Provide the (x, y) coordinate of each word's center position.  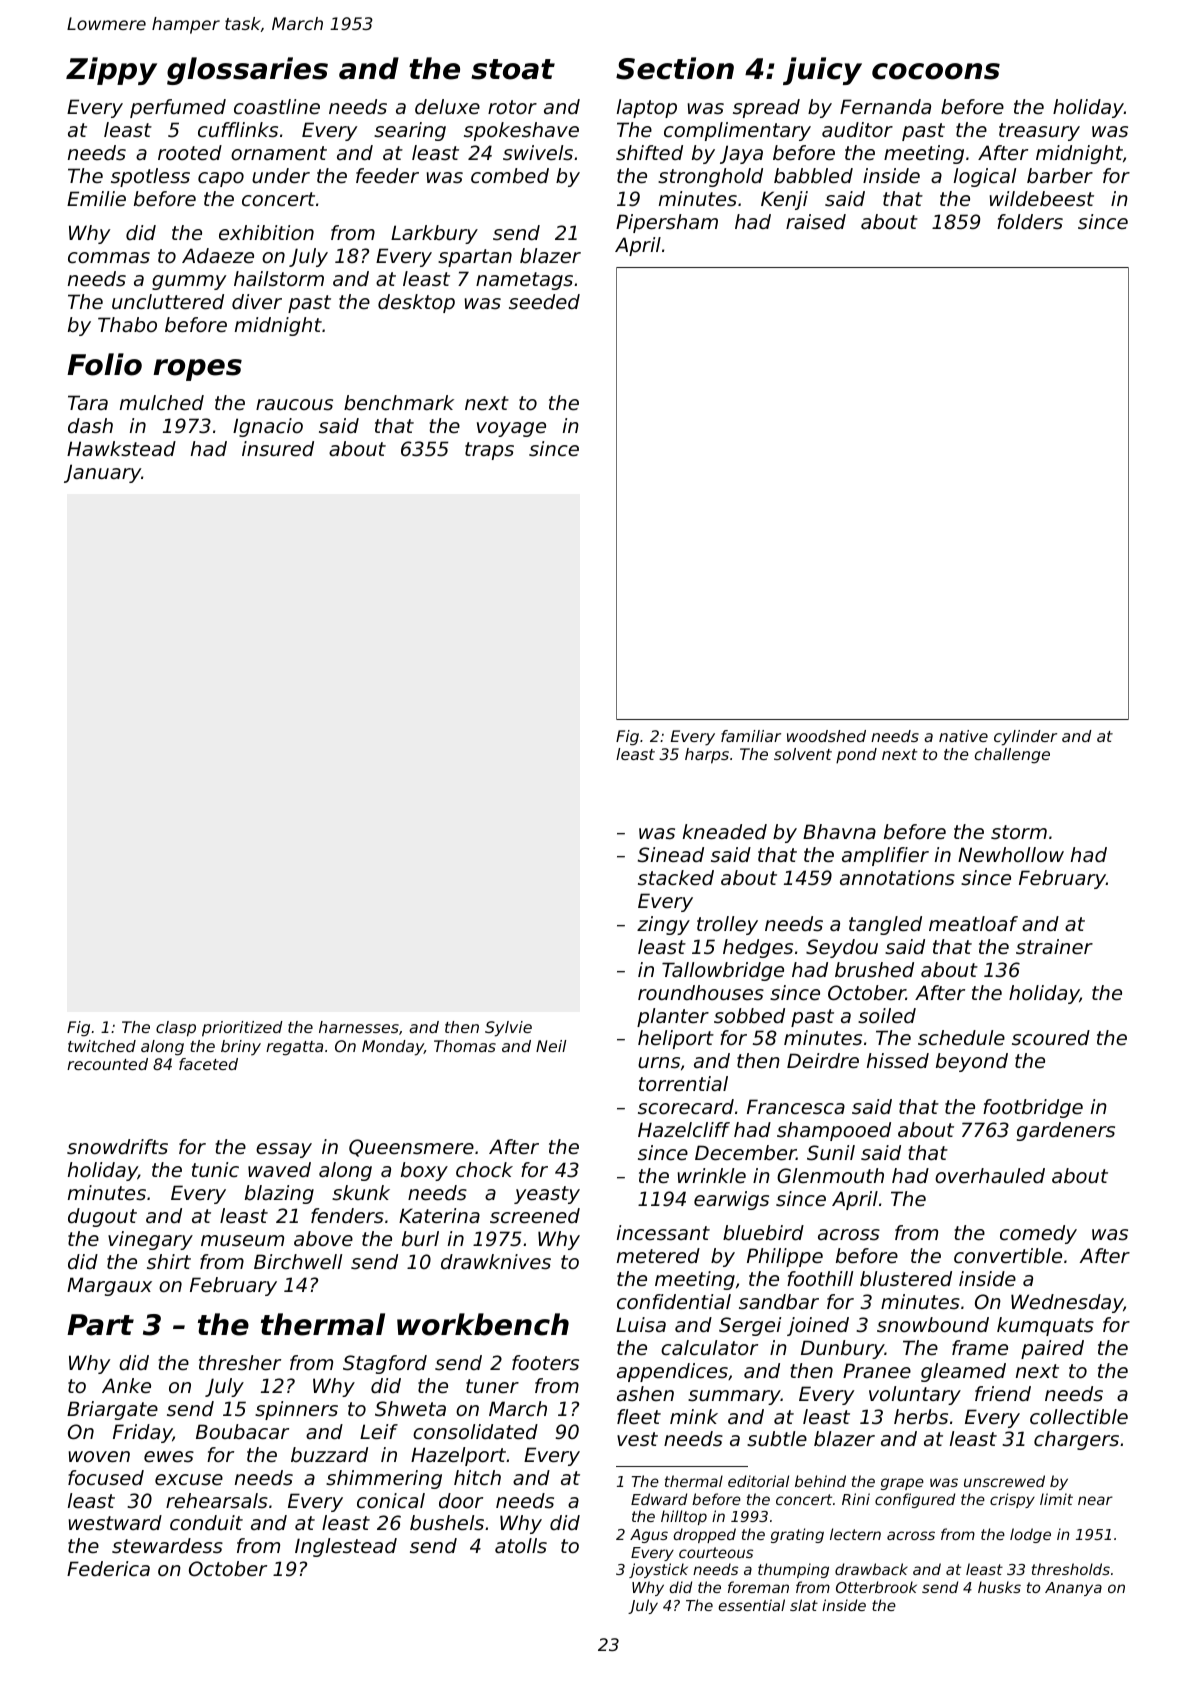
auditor (857, 130)
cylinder (1025, 738)
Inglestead (346, 1547)
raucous (294, 405)
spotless (150, 177)
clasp (176, 1029)
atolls (521, 1546)
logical (985, 177)
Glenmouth (830, 1176)
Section (675, 68)
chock (484, 1170)
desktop (416, 303)
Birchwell (298, 1262)
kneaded (725, 832)
